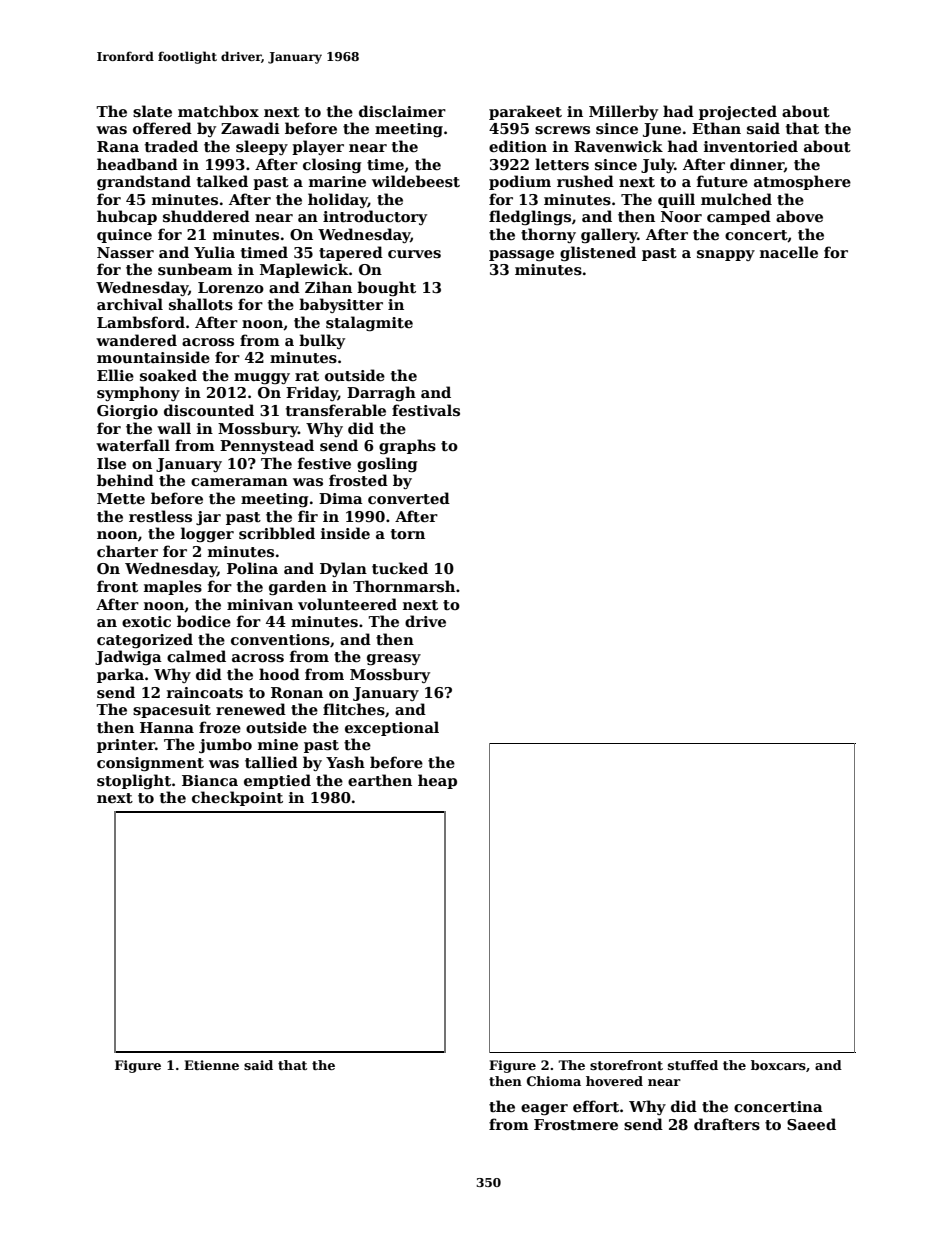  What do you see at coordinates (437, 781) in the screenshot?
I see `heap` at bounding box center [437, 781].
